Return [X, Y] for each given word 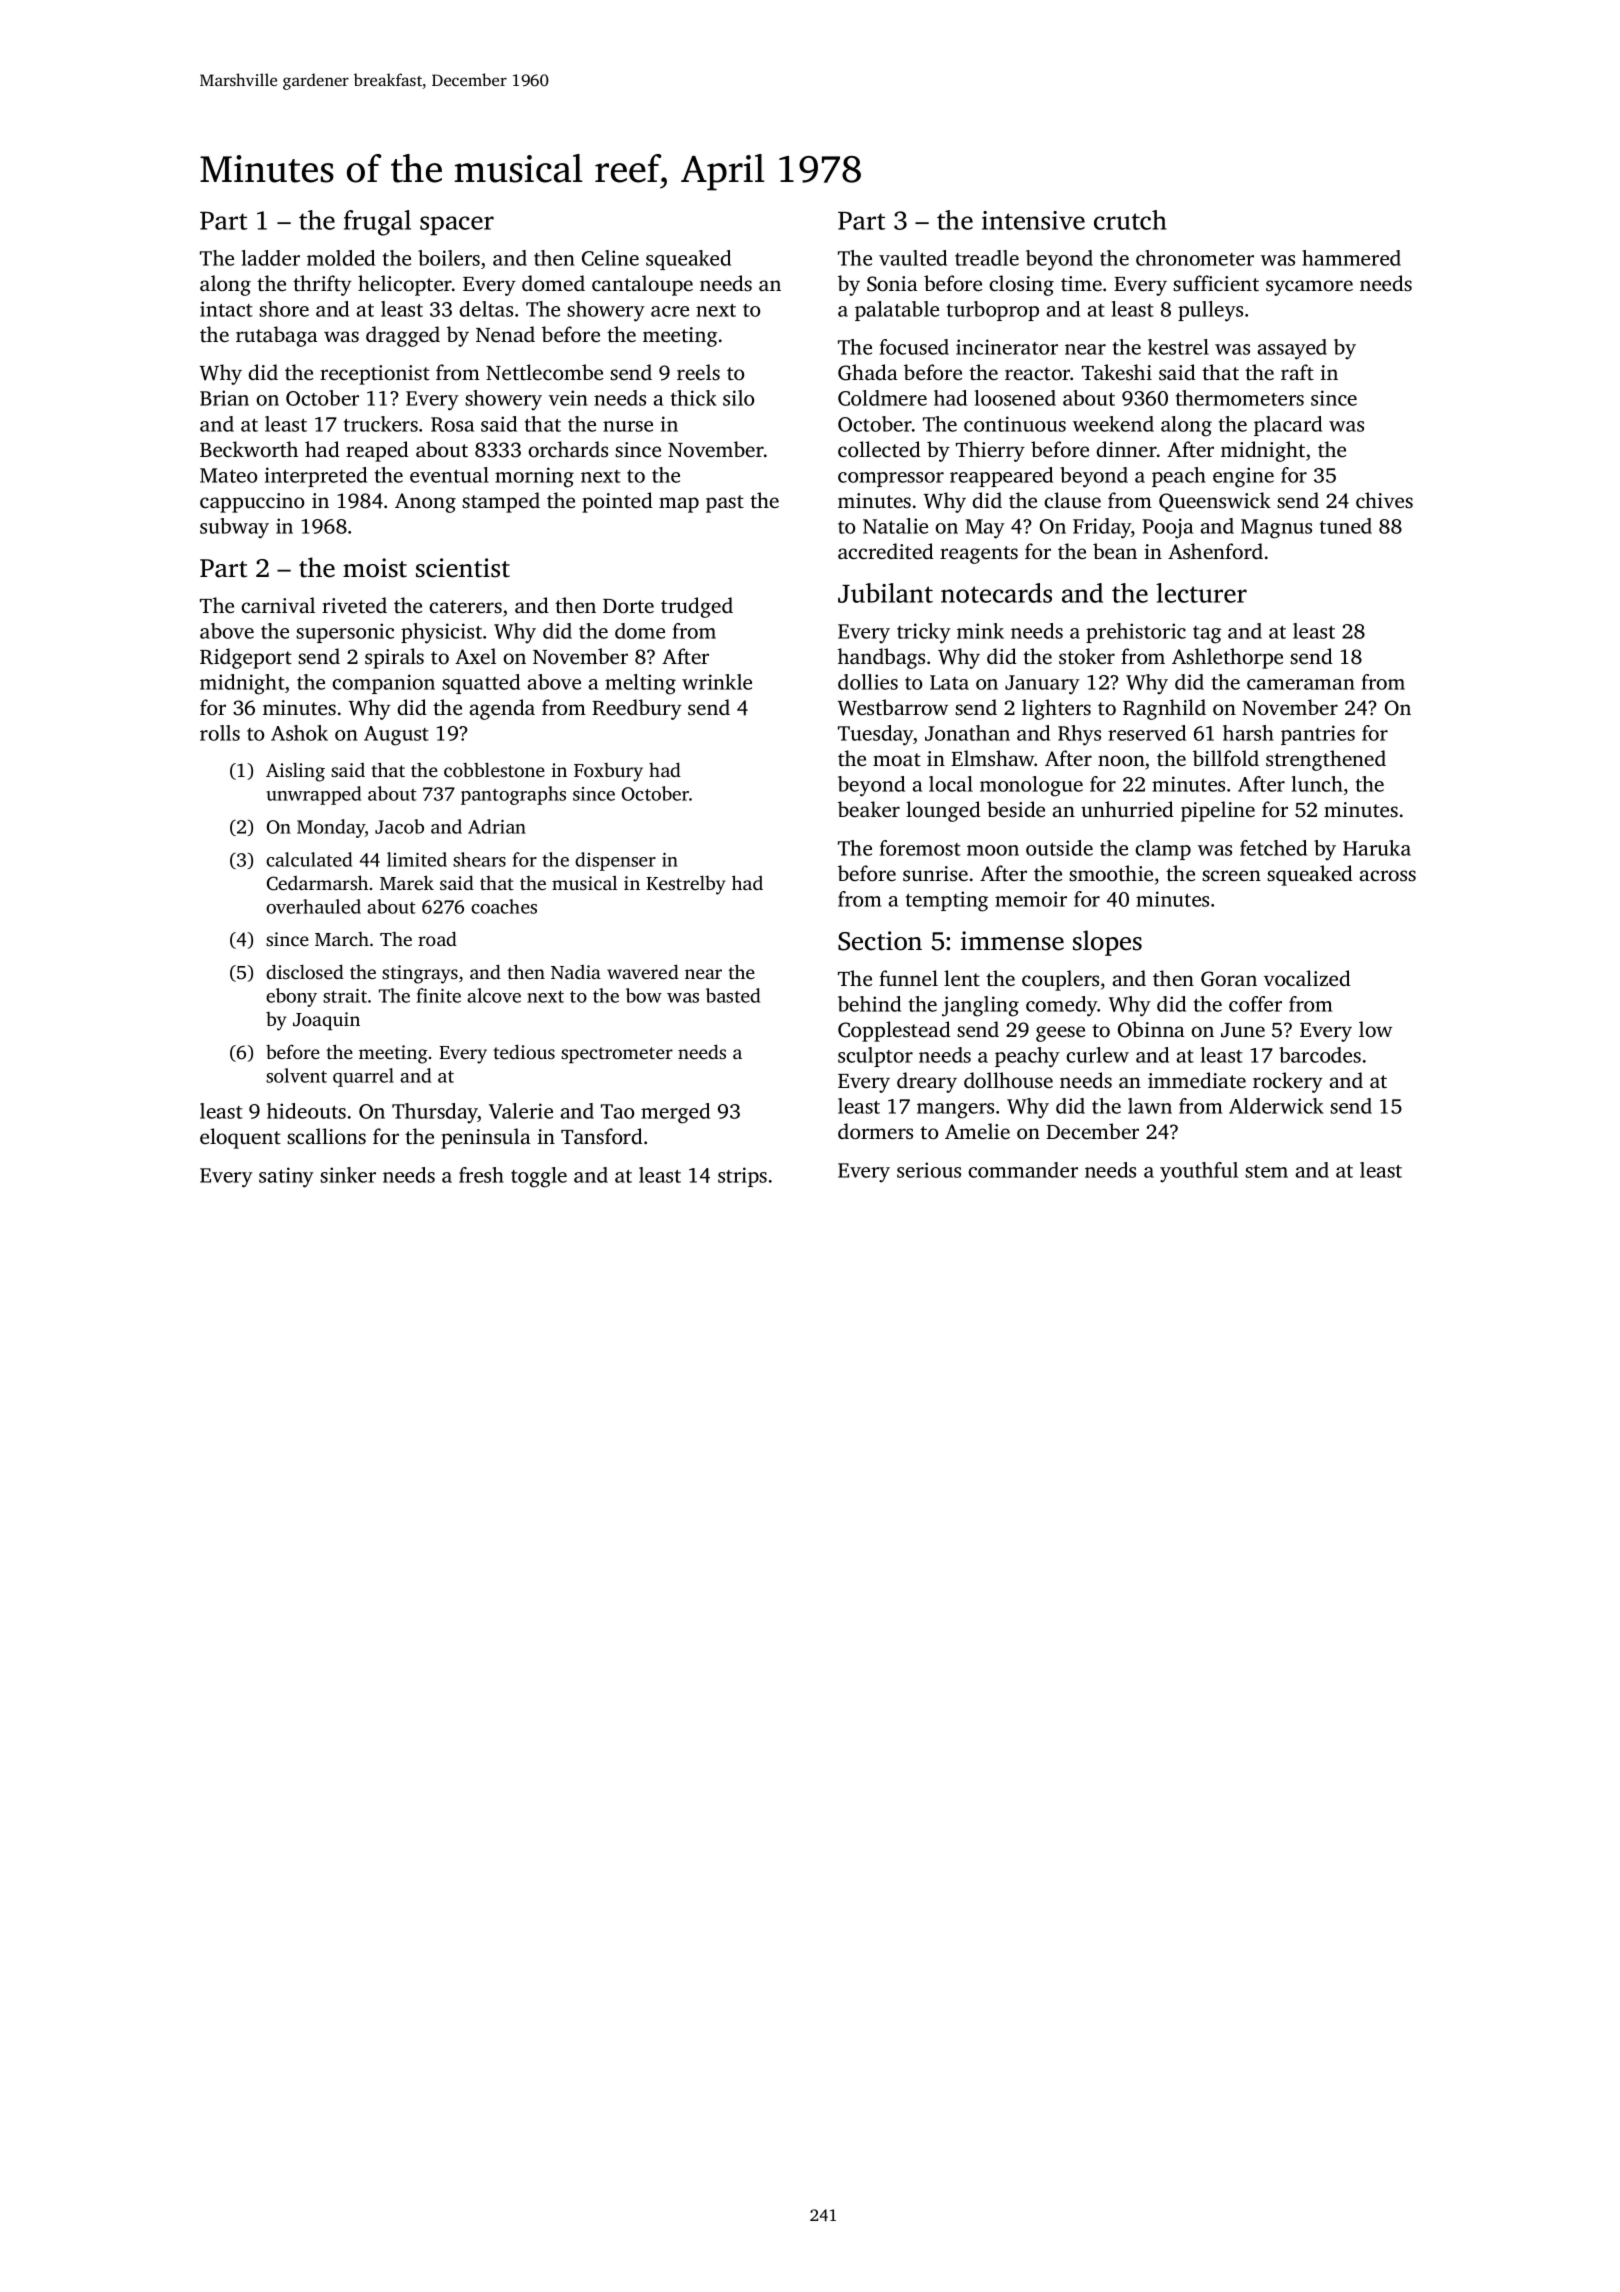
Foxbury [608, 772]
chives [1384, 500]
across [1387, 875]
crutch [1130, 220]
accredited [886, 551]
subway [234, 528]
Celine [610, 258]
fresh [481, 1175]
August [396, 736]
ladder [271, 258]
